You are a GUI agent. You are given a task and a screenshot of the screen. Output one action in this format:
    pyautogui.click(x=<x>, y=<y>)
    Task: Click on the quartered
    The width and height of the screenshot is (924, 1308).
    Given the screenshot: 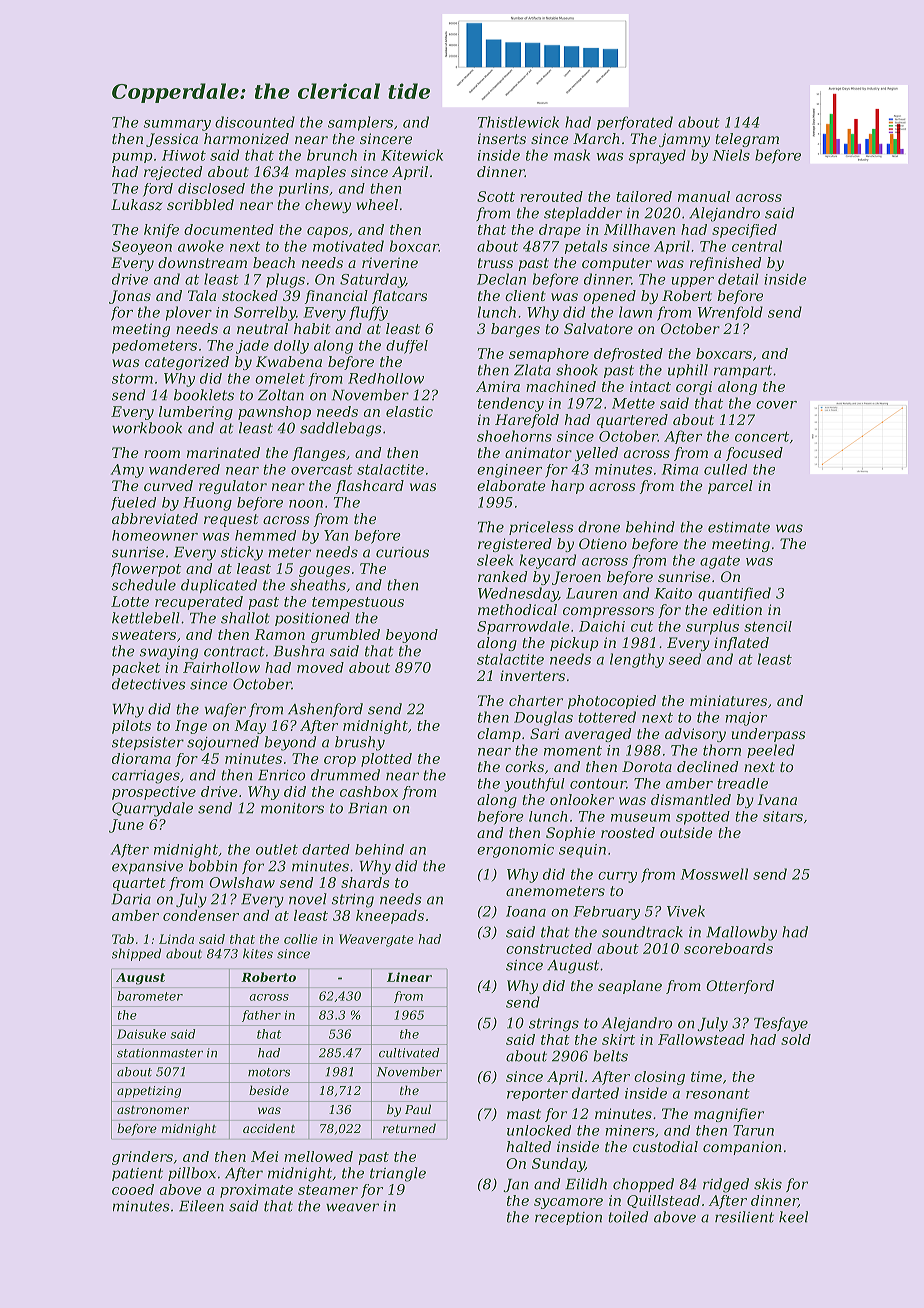 What is the action you would take?
    pyautogui.click(x=632, y=421)
